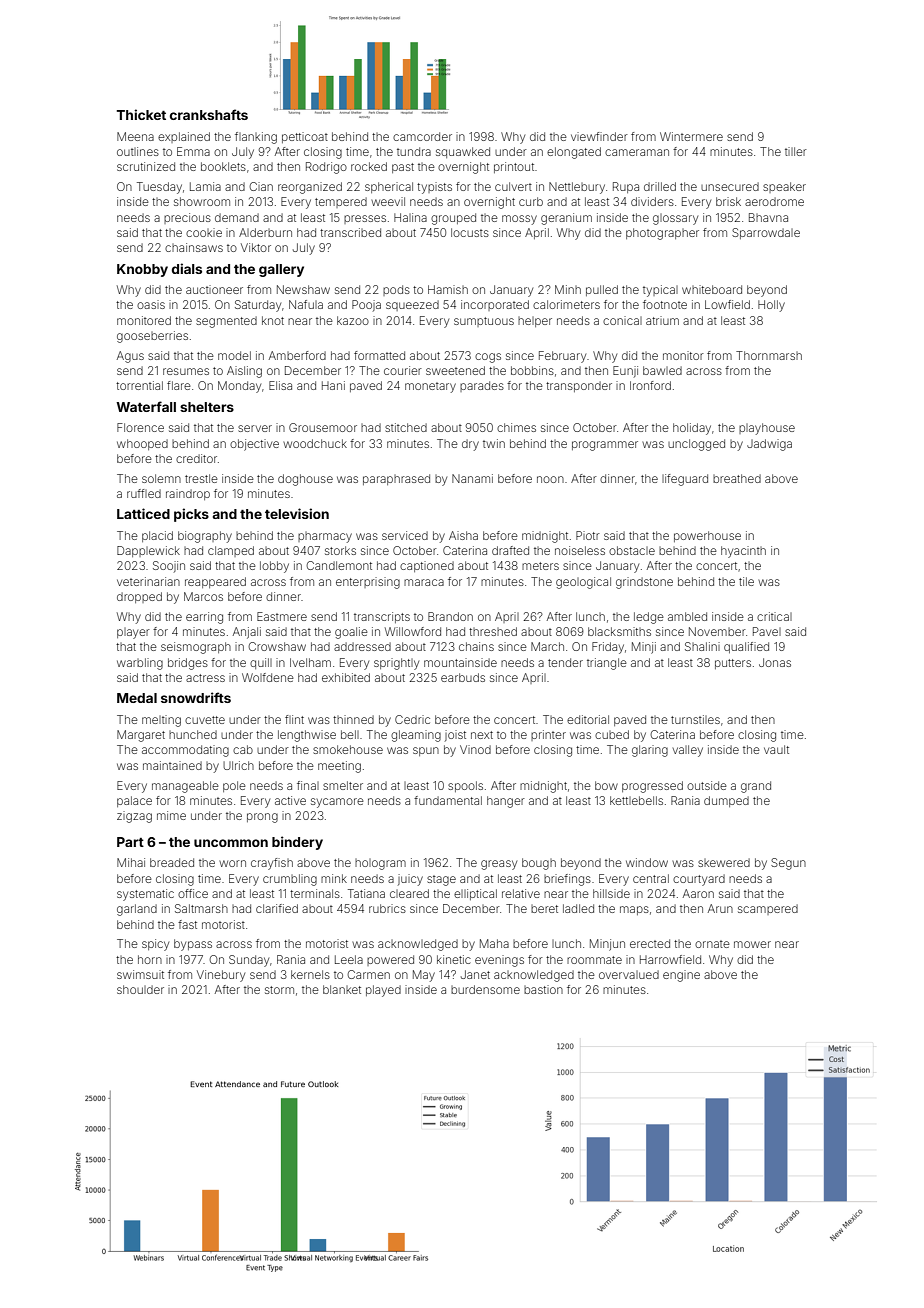 This page has height=1308, width=924. What do you see at coordinates (516, 427) in the page?
I see `chimes` at bounding box center [516, 427].
